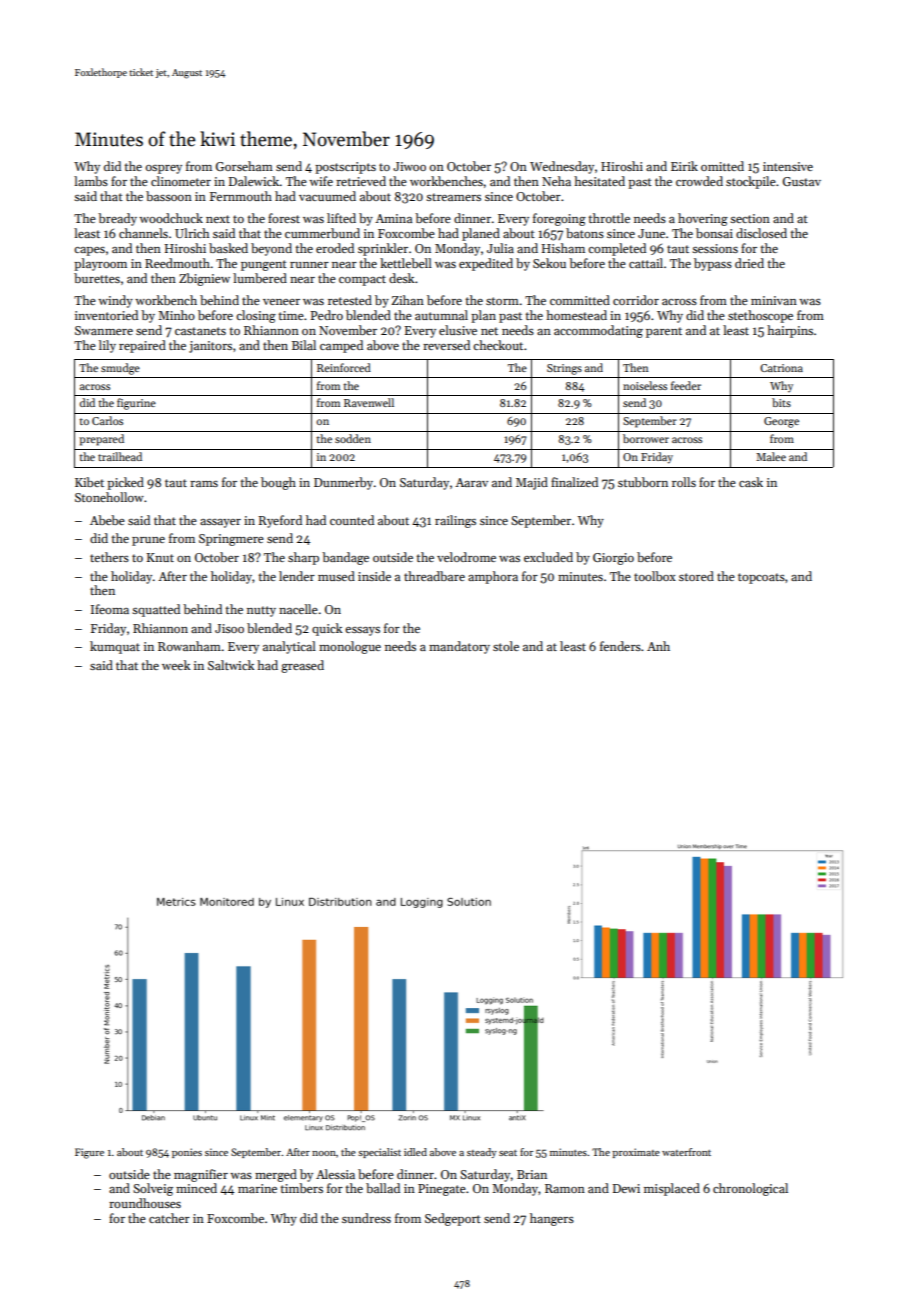 This document has height=1316, width=908. I want to click on osprey, so click(164, 169).
